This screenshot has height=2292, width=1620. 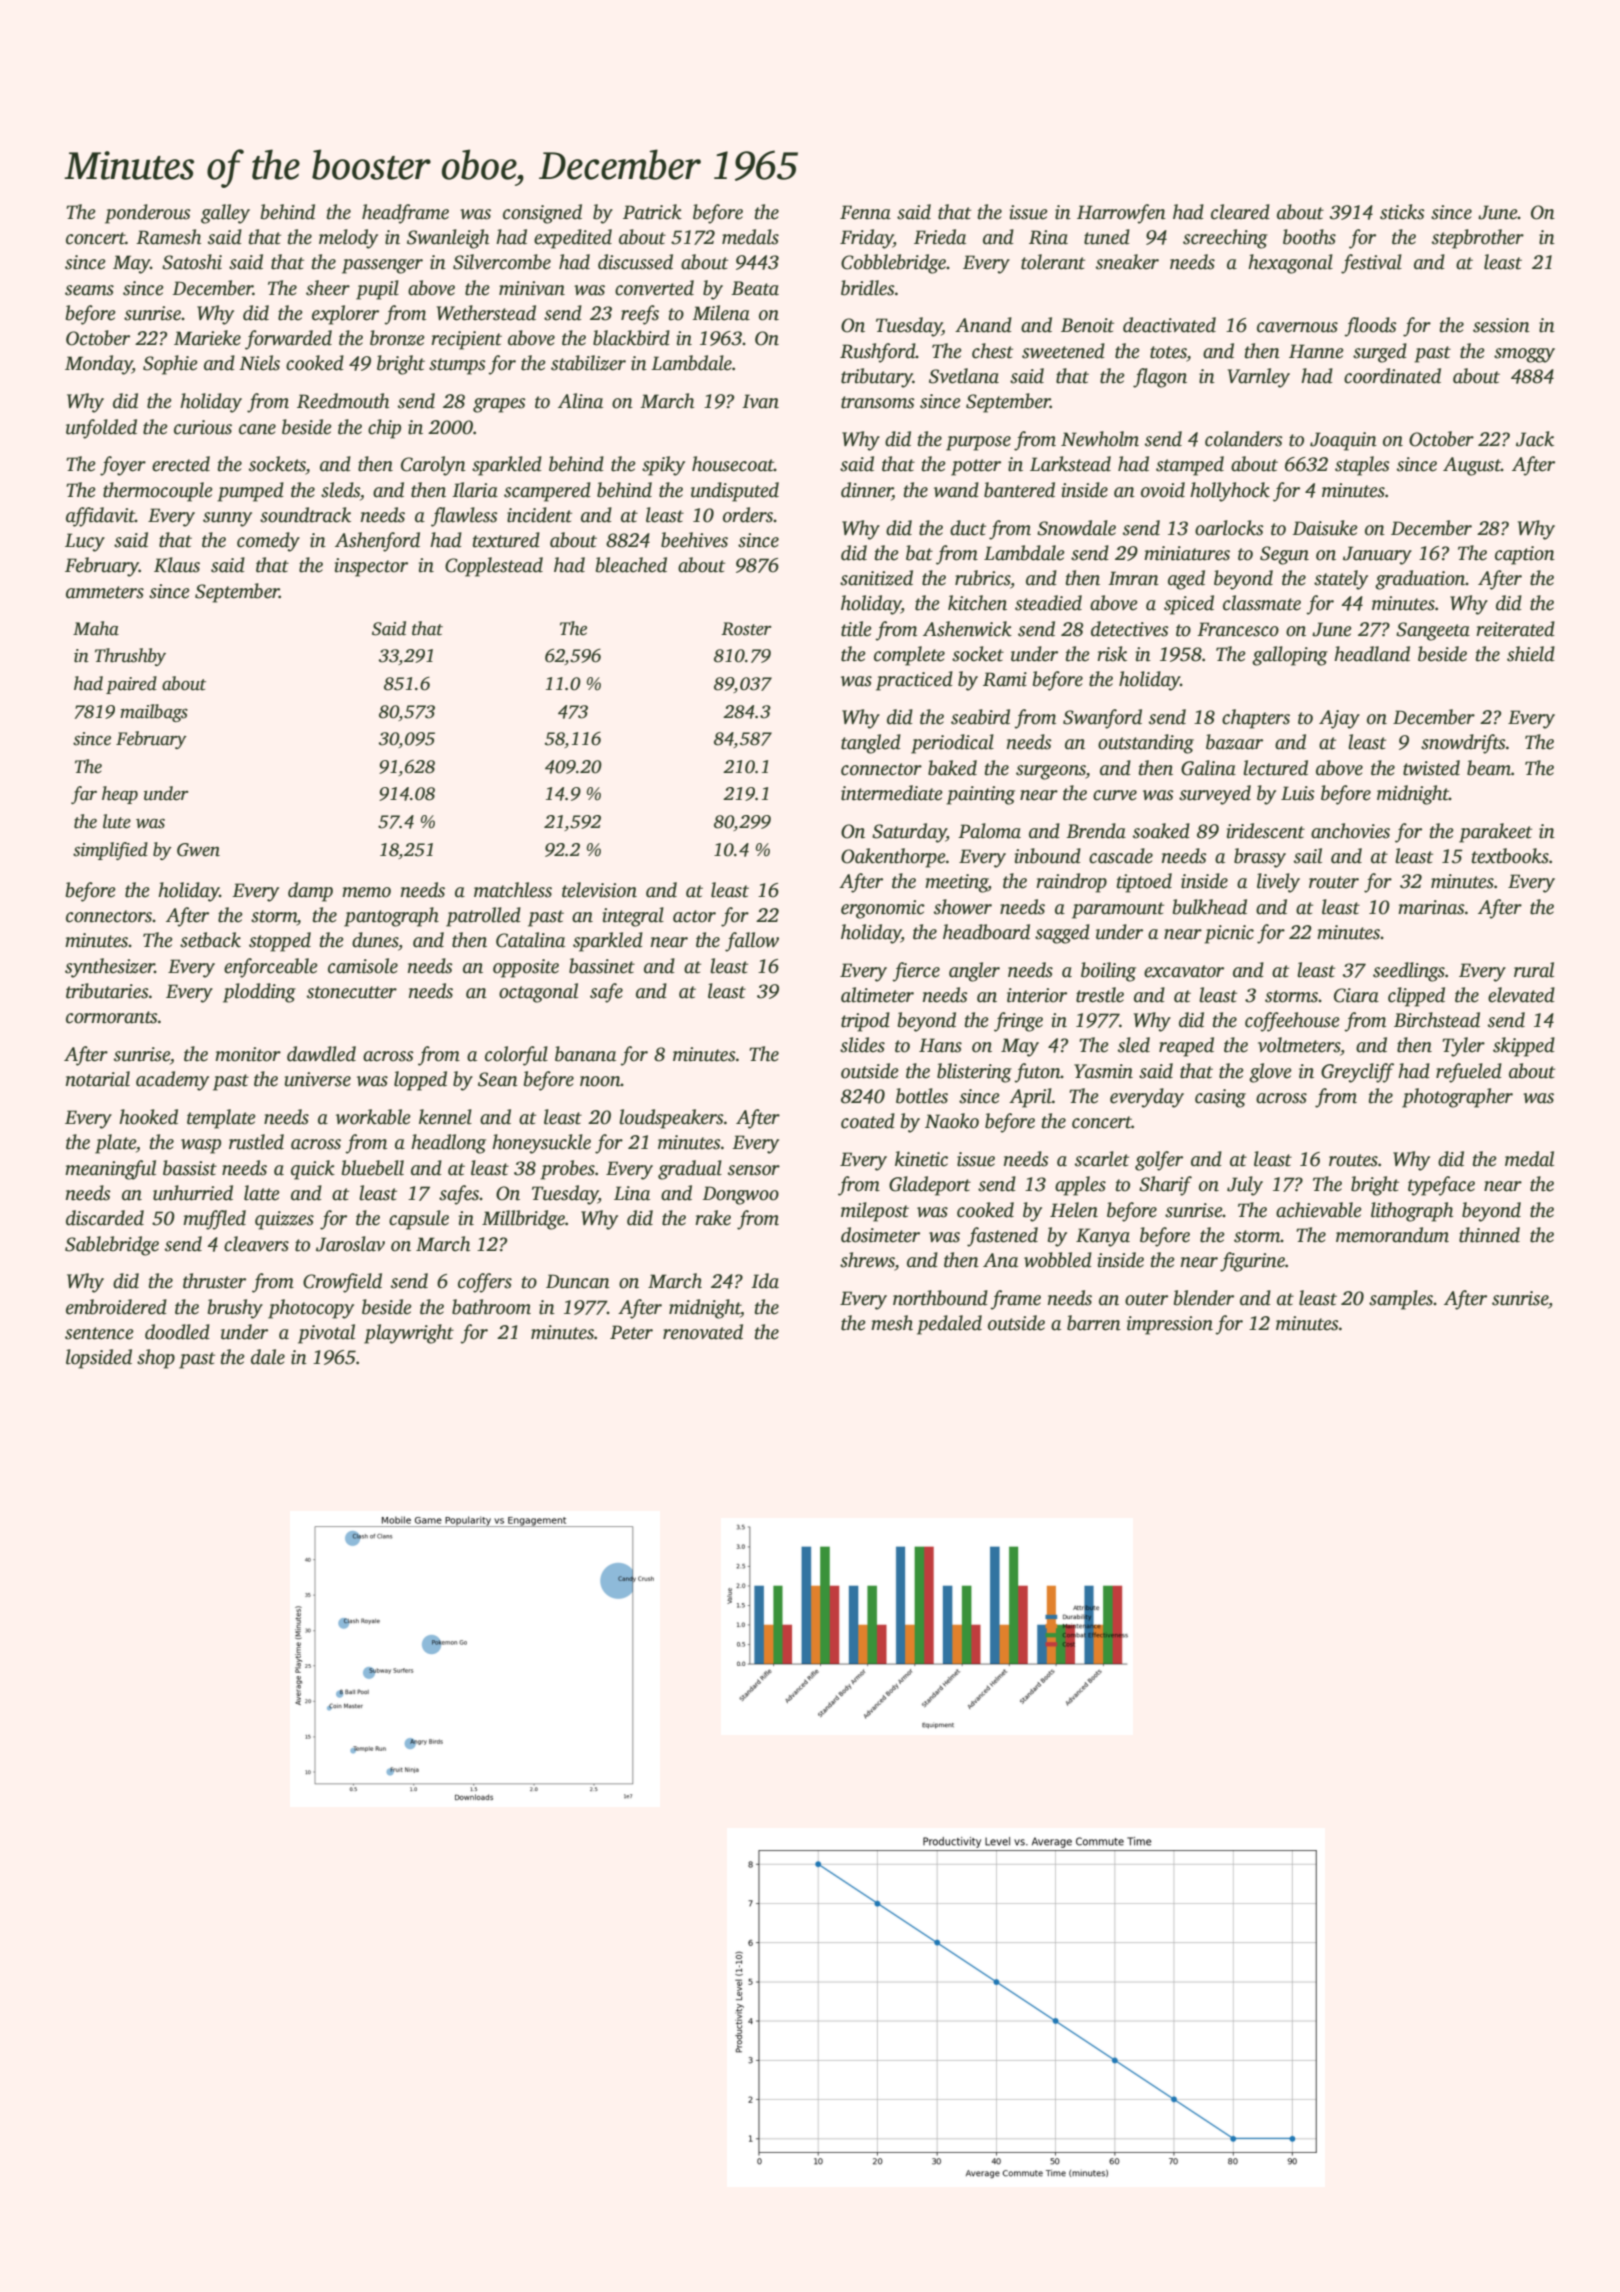 I want to click on housecoat, so click(x=733, y=464).
